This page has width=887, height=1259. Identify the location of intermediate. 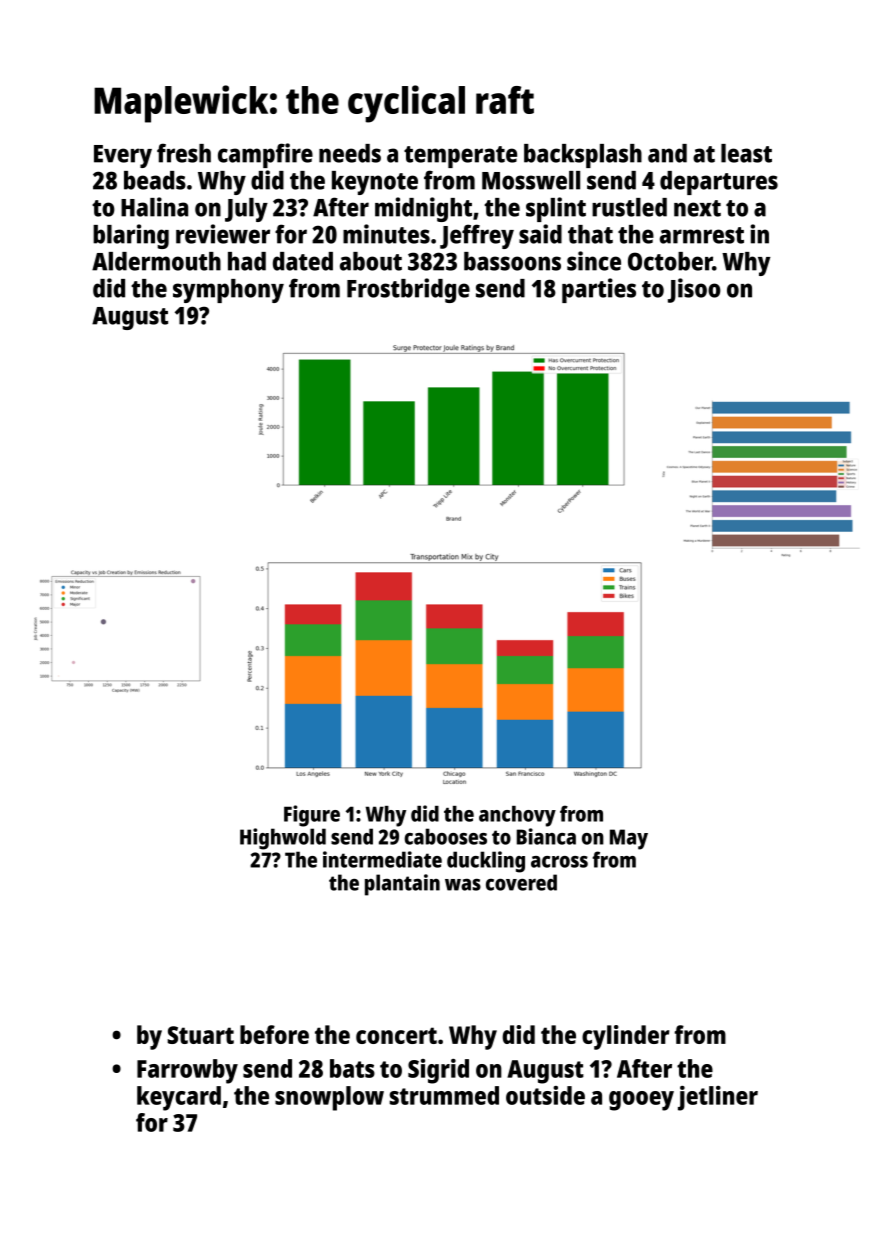
(382, 859).
